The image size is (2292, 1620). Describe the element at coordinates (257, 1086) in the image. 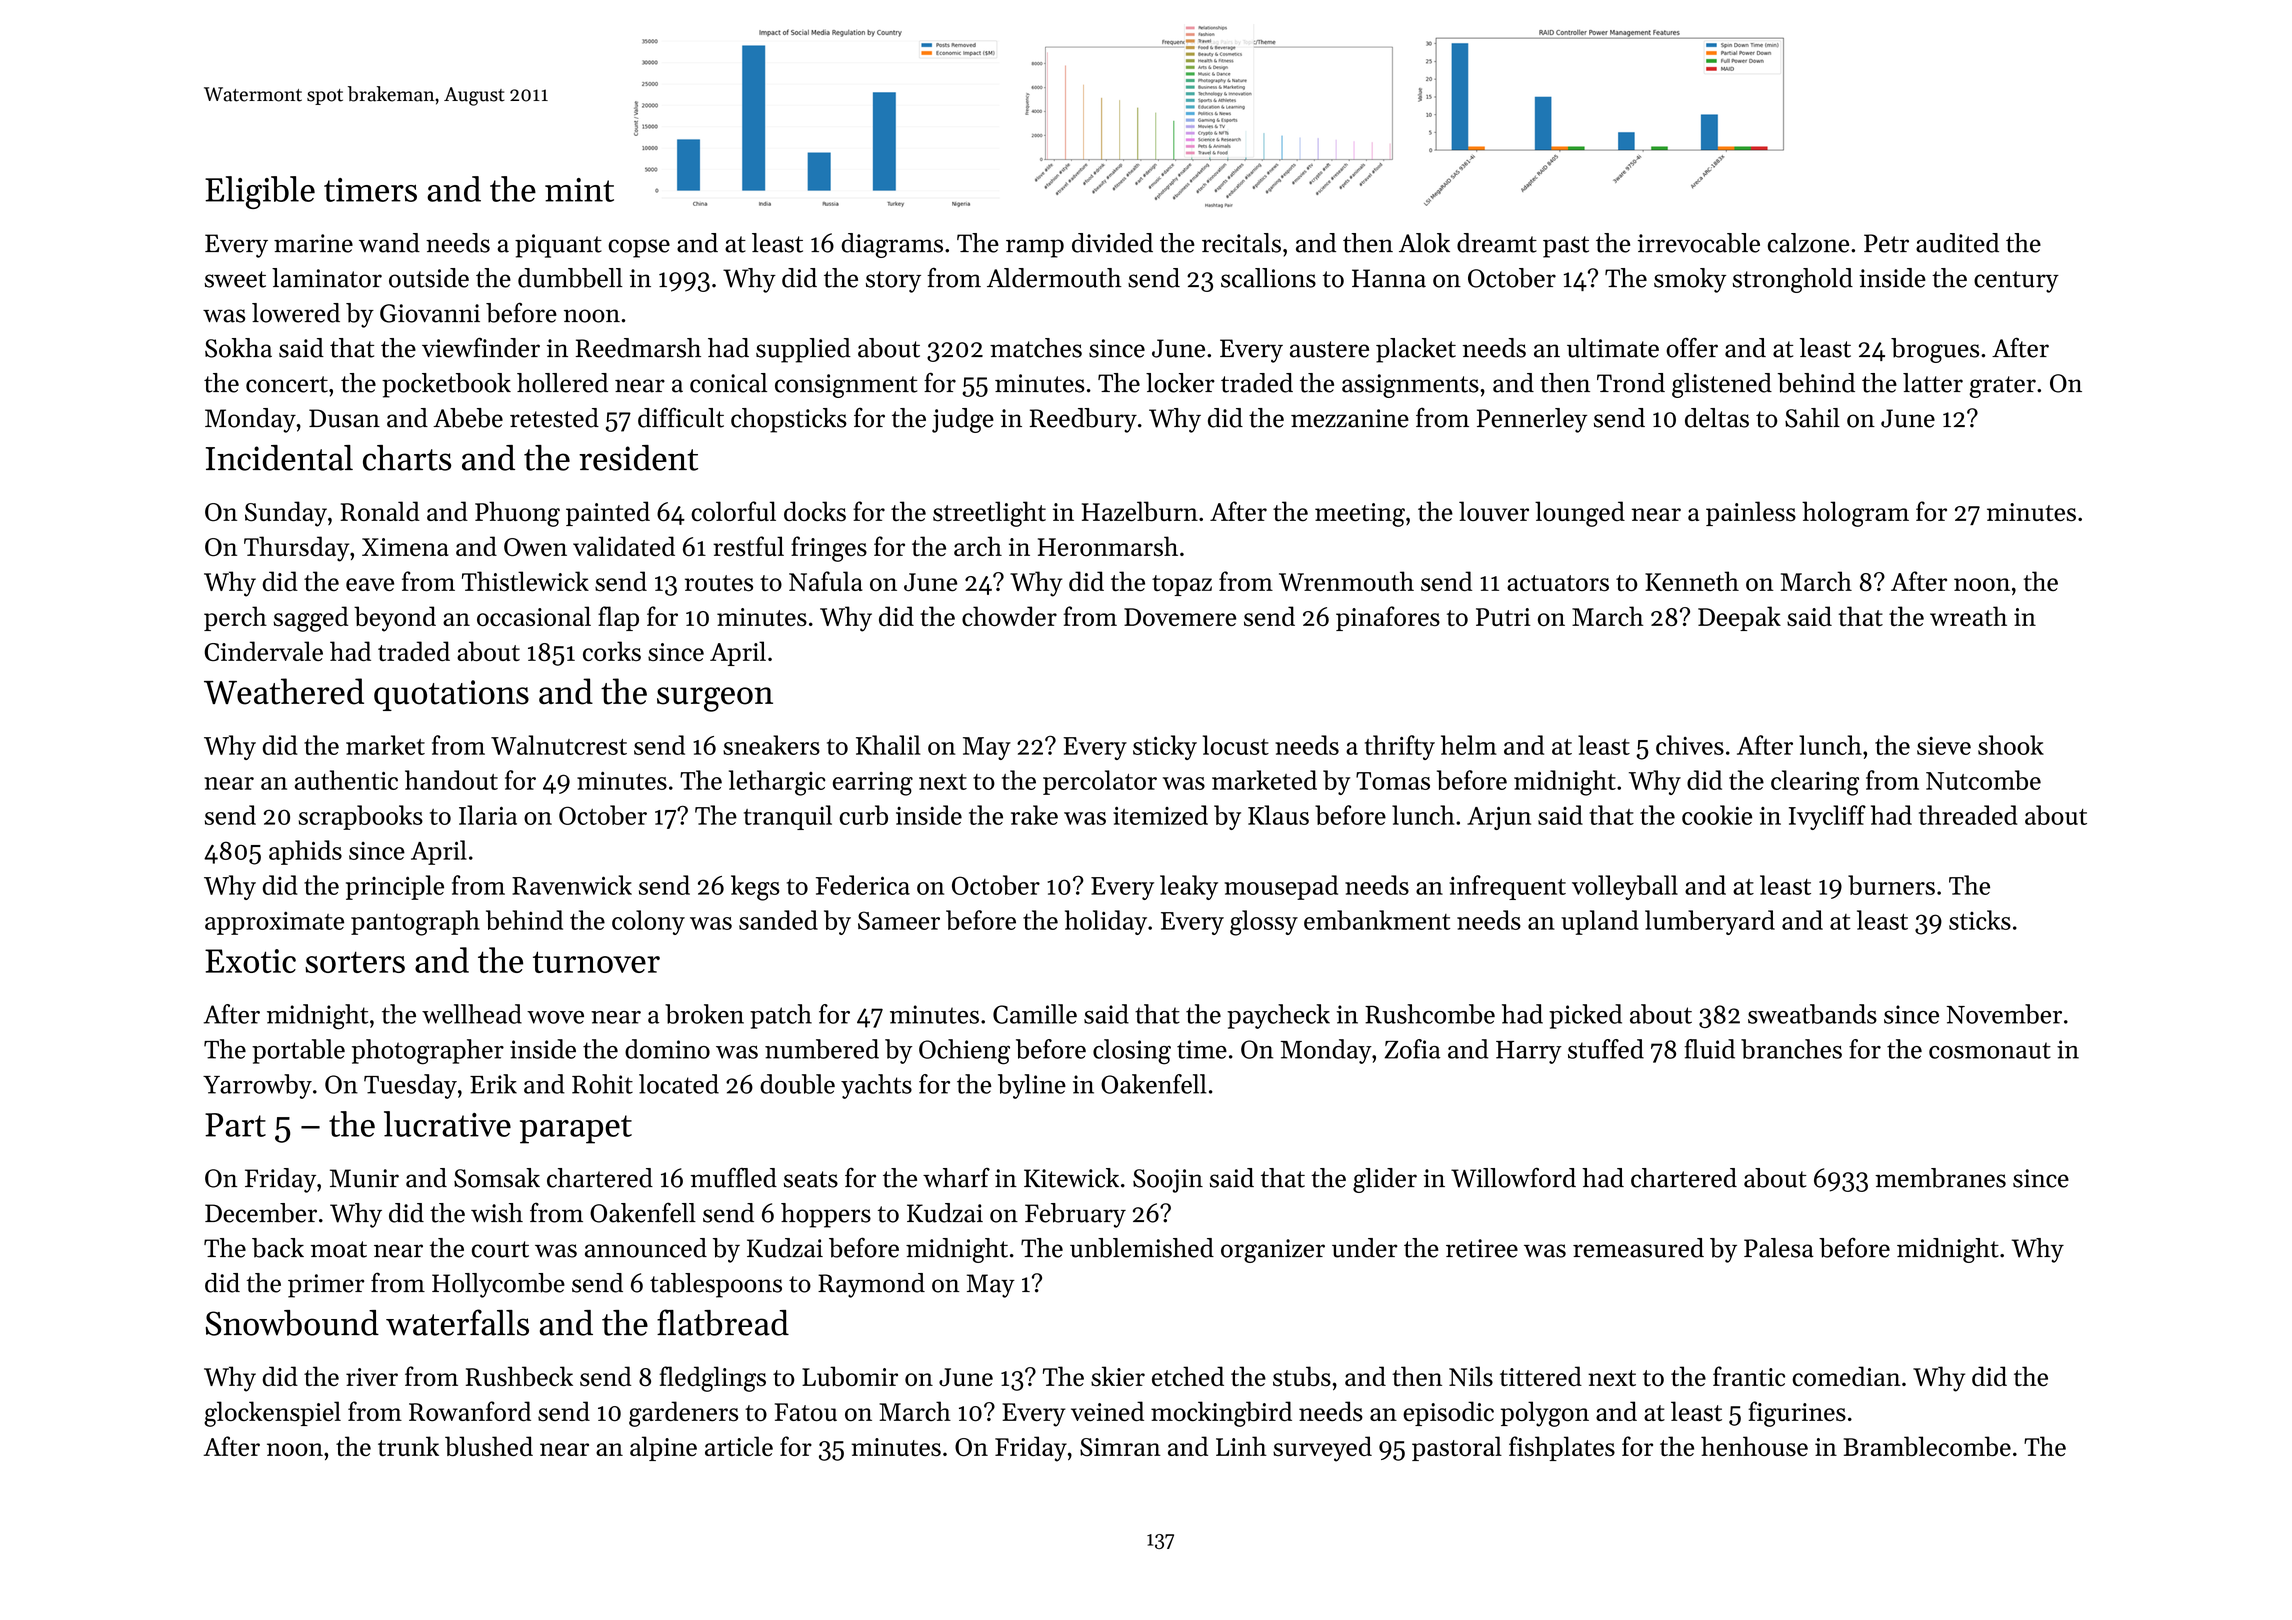

I see `Yarrowby` at that location.
